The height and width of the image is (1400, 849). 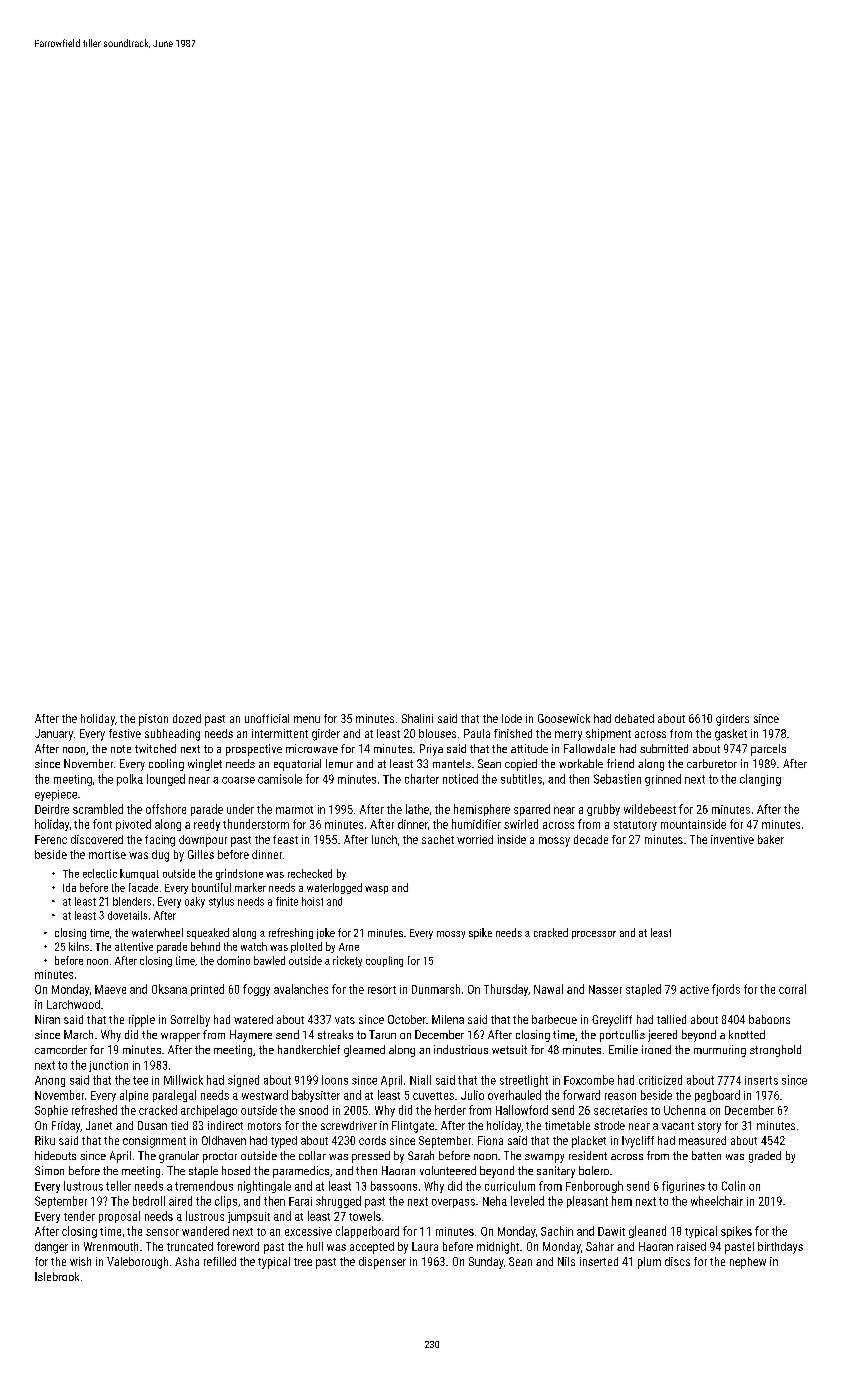 What do you see at coordinates (731, 735) in the image?
I see `gasket` at bounding box center [731, 735].
